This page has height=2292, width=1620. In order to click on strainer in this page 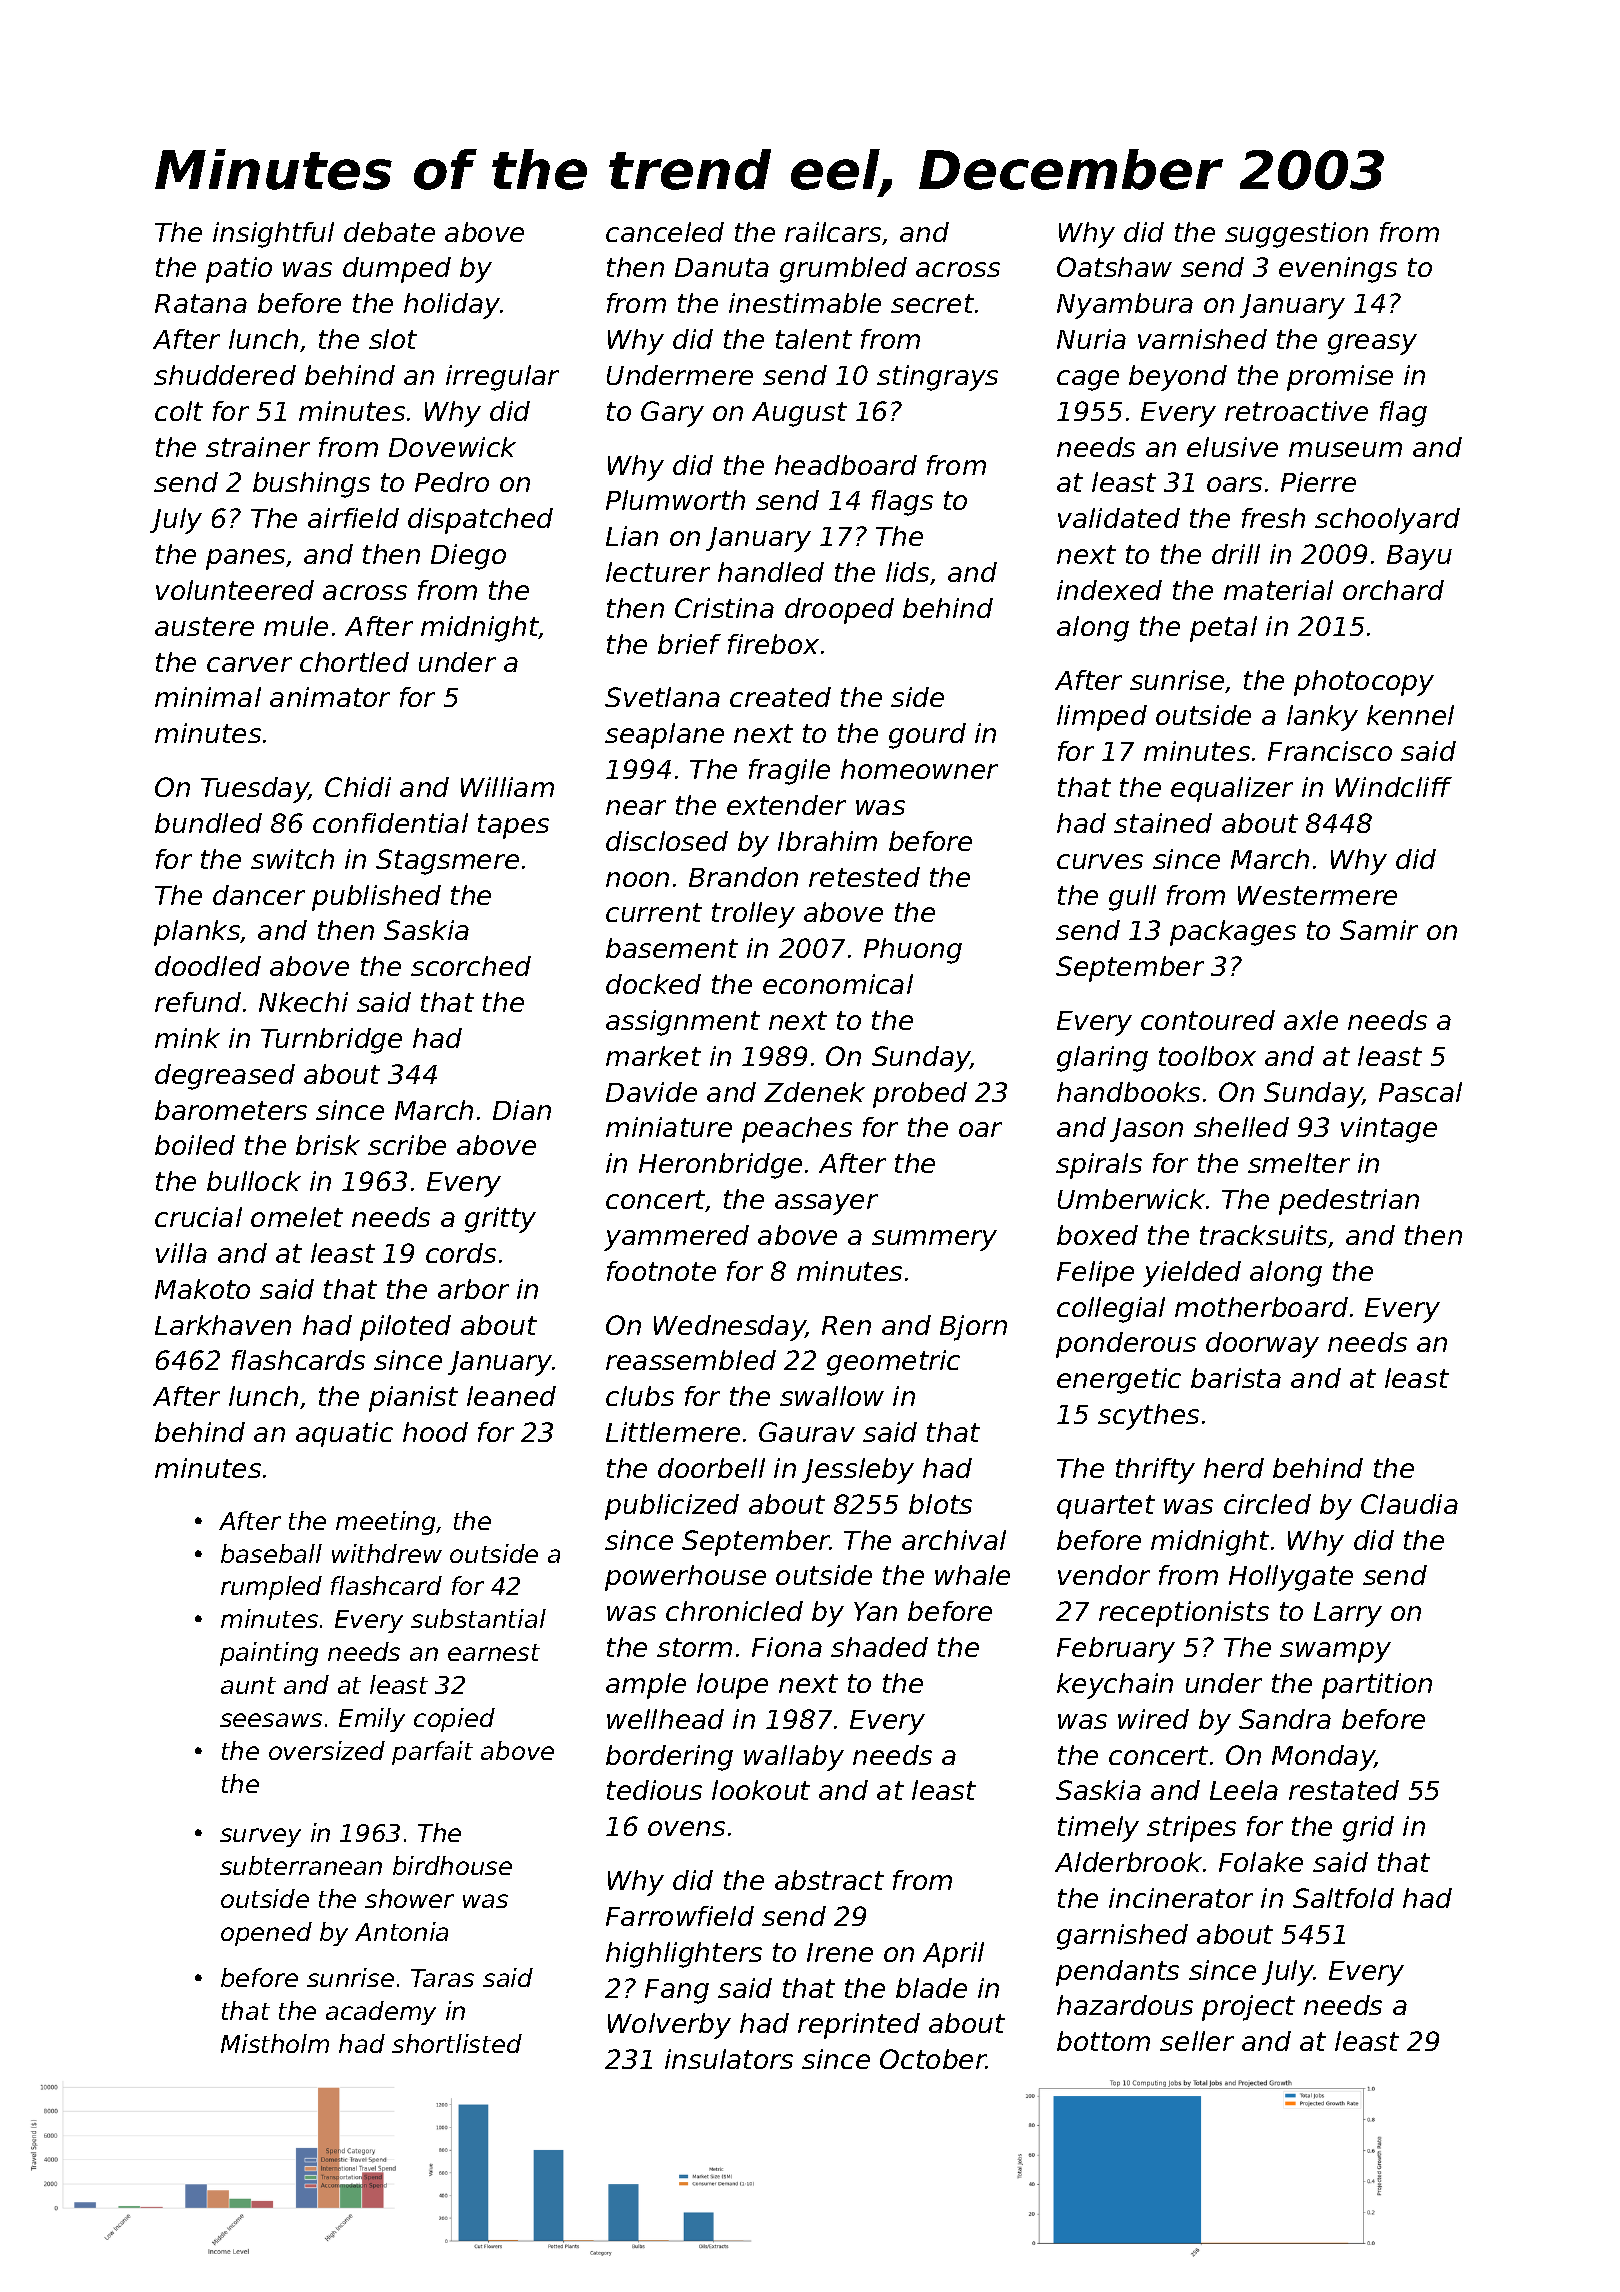, I will do `click(258, 447)`.
